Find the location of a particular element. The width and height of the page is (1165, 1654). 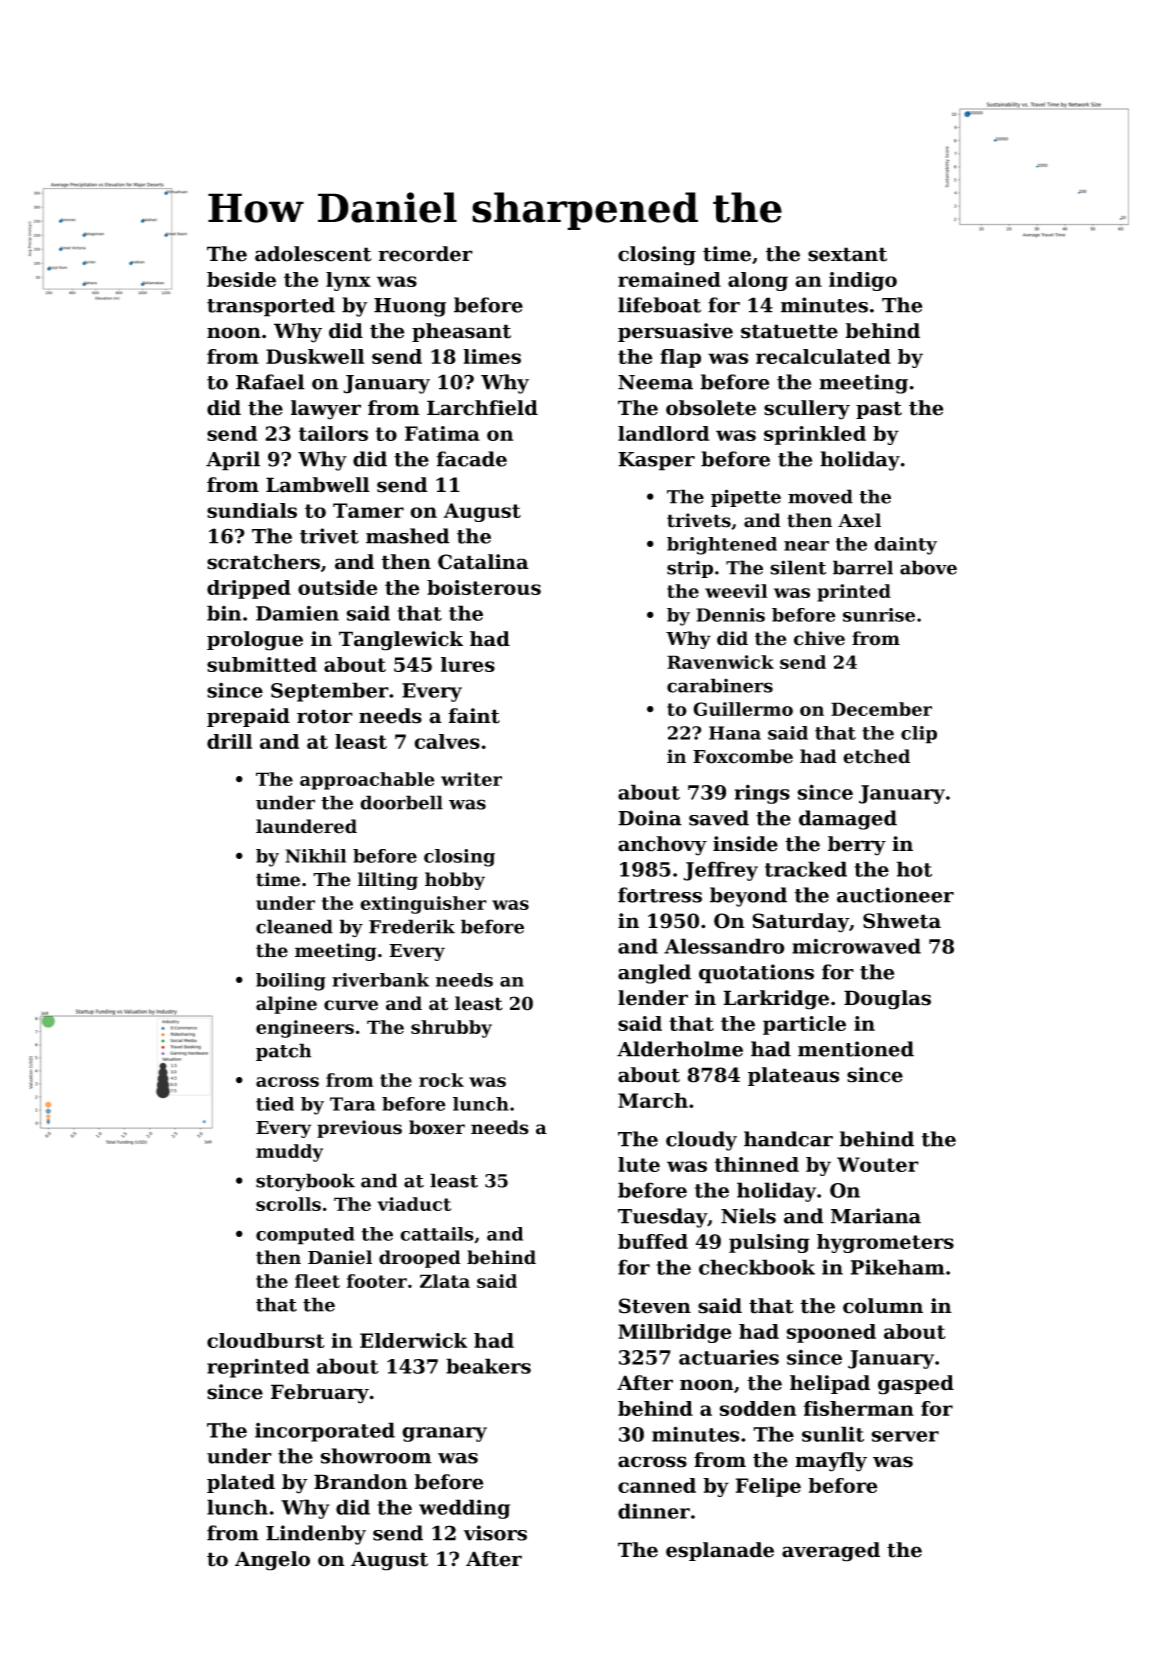

Nikhil is located at coordinates (315, 856).
